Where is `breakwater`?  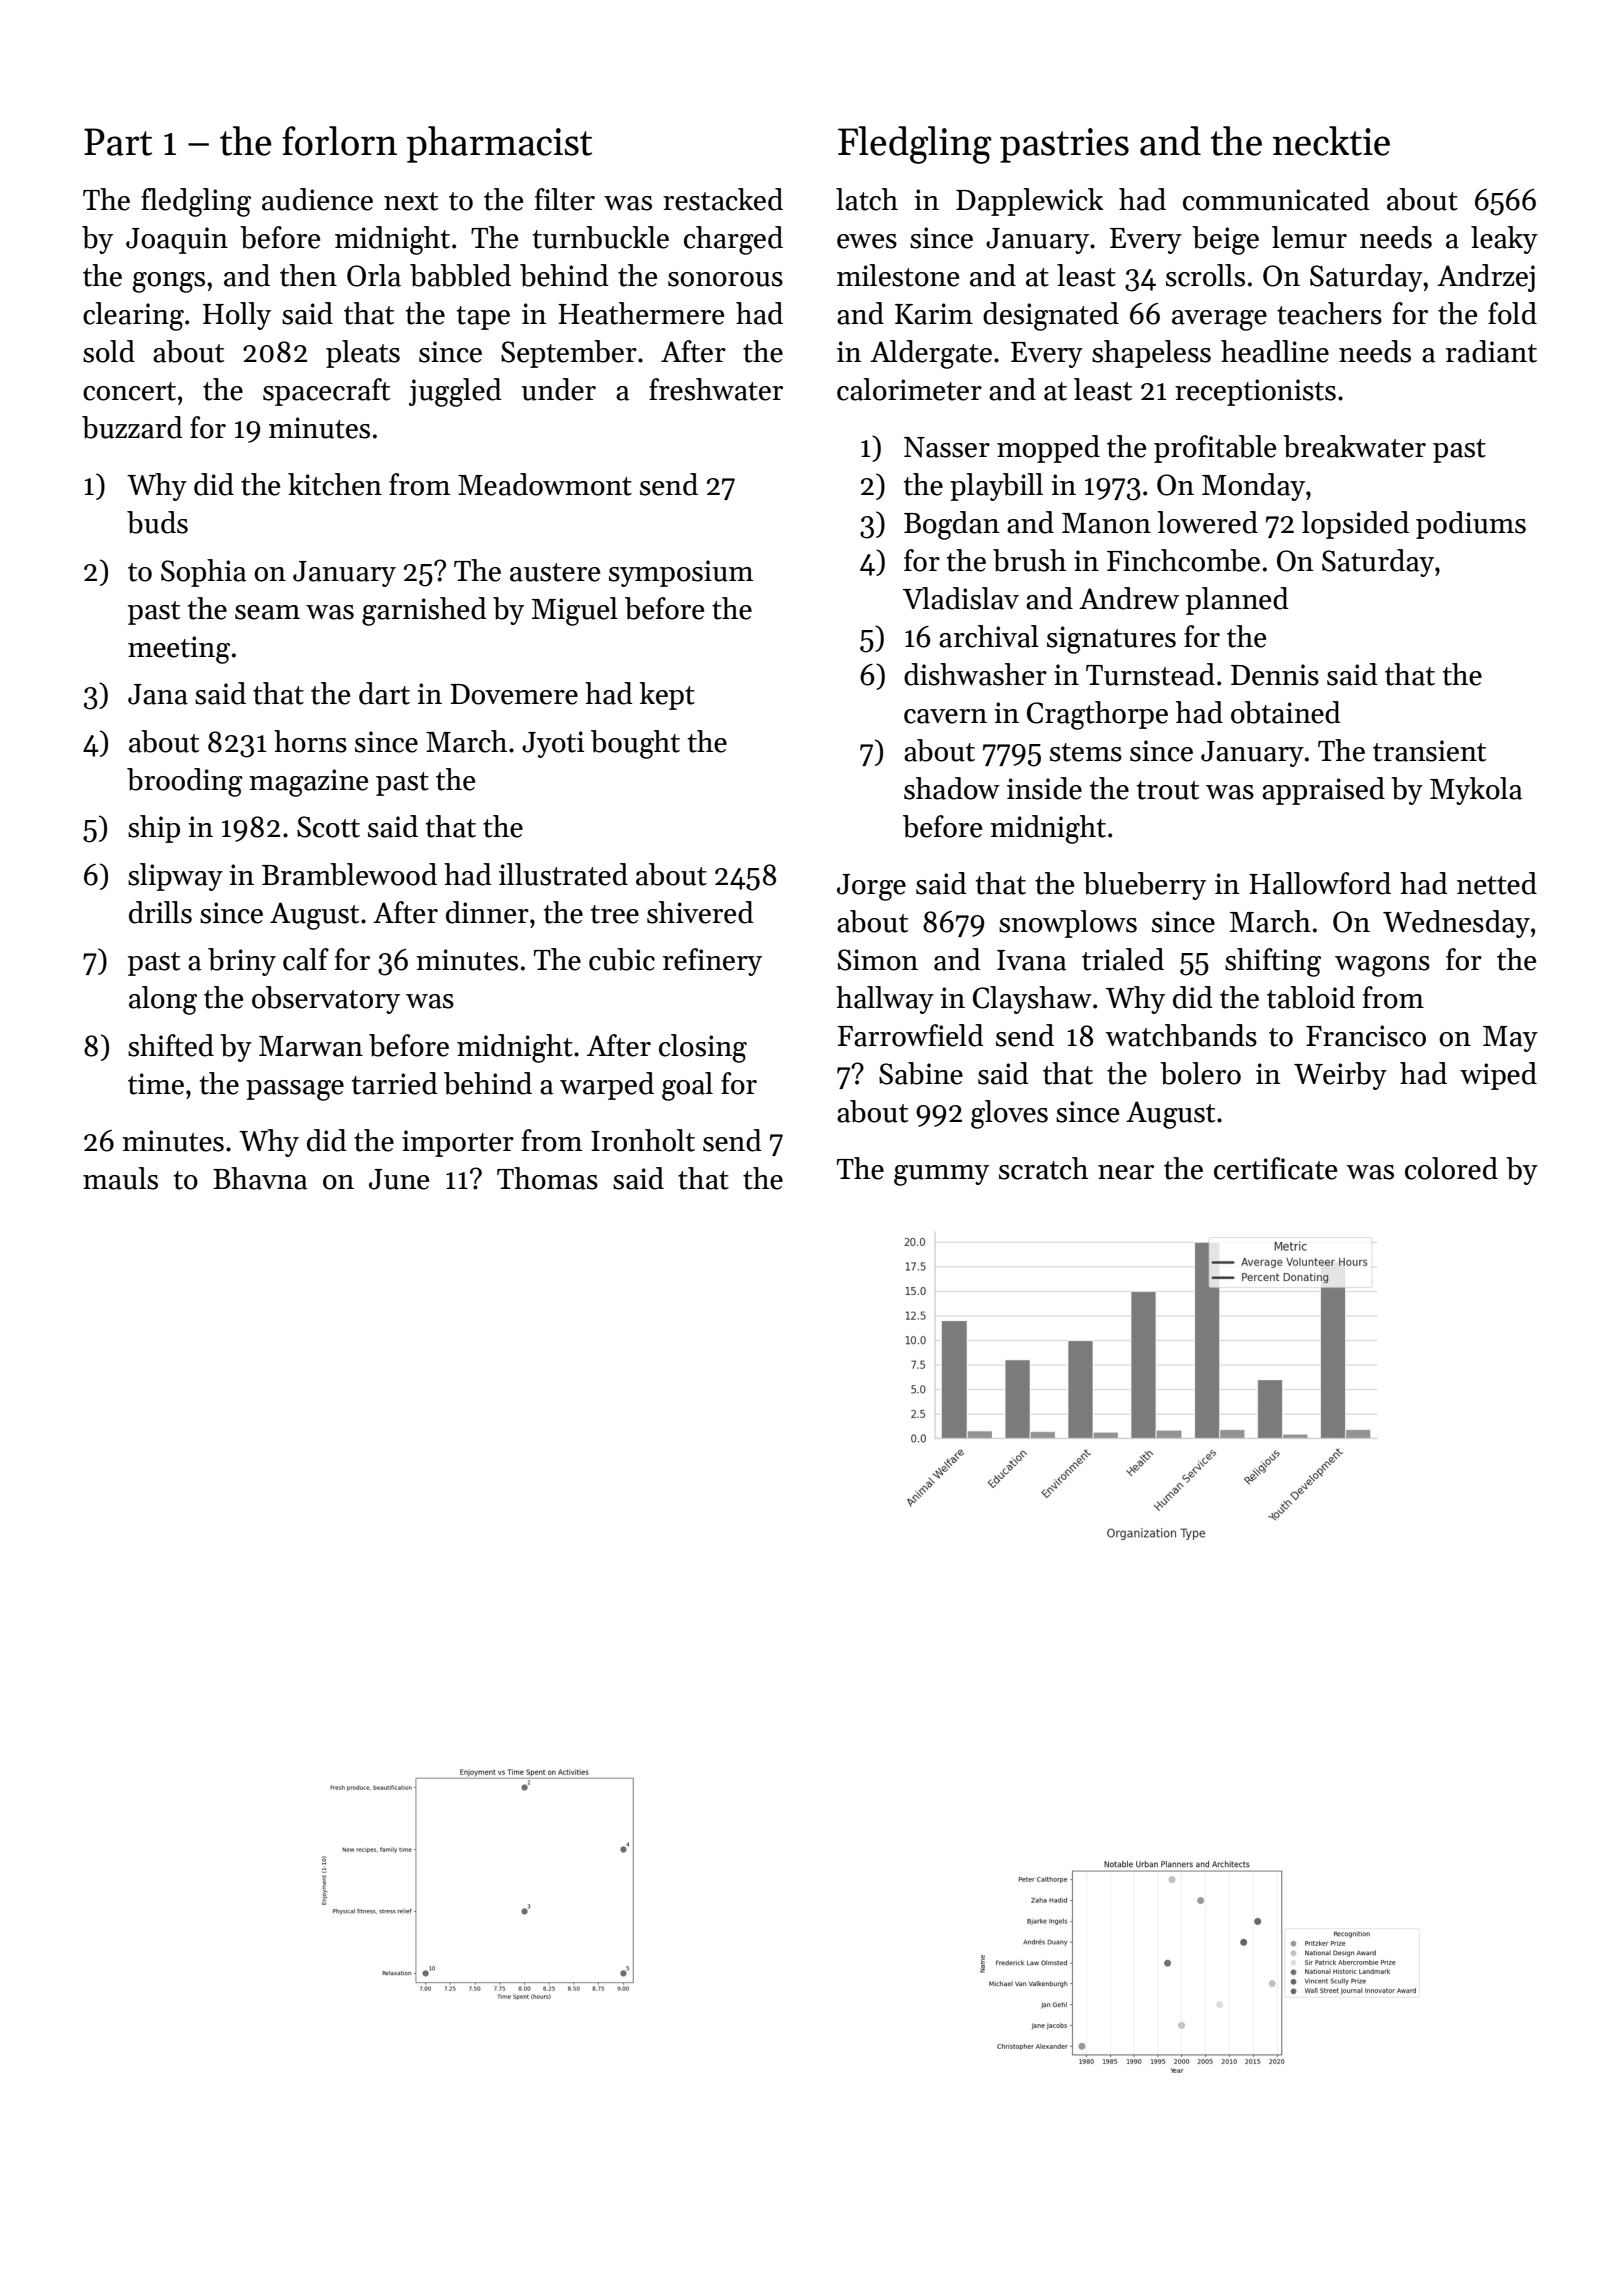 breakwater is located at coordinates (1354, 446).
